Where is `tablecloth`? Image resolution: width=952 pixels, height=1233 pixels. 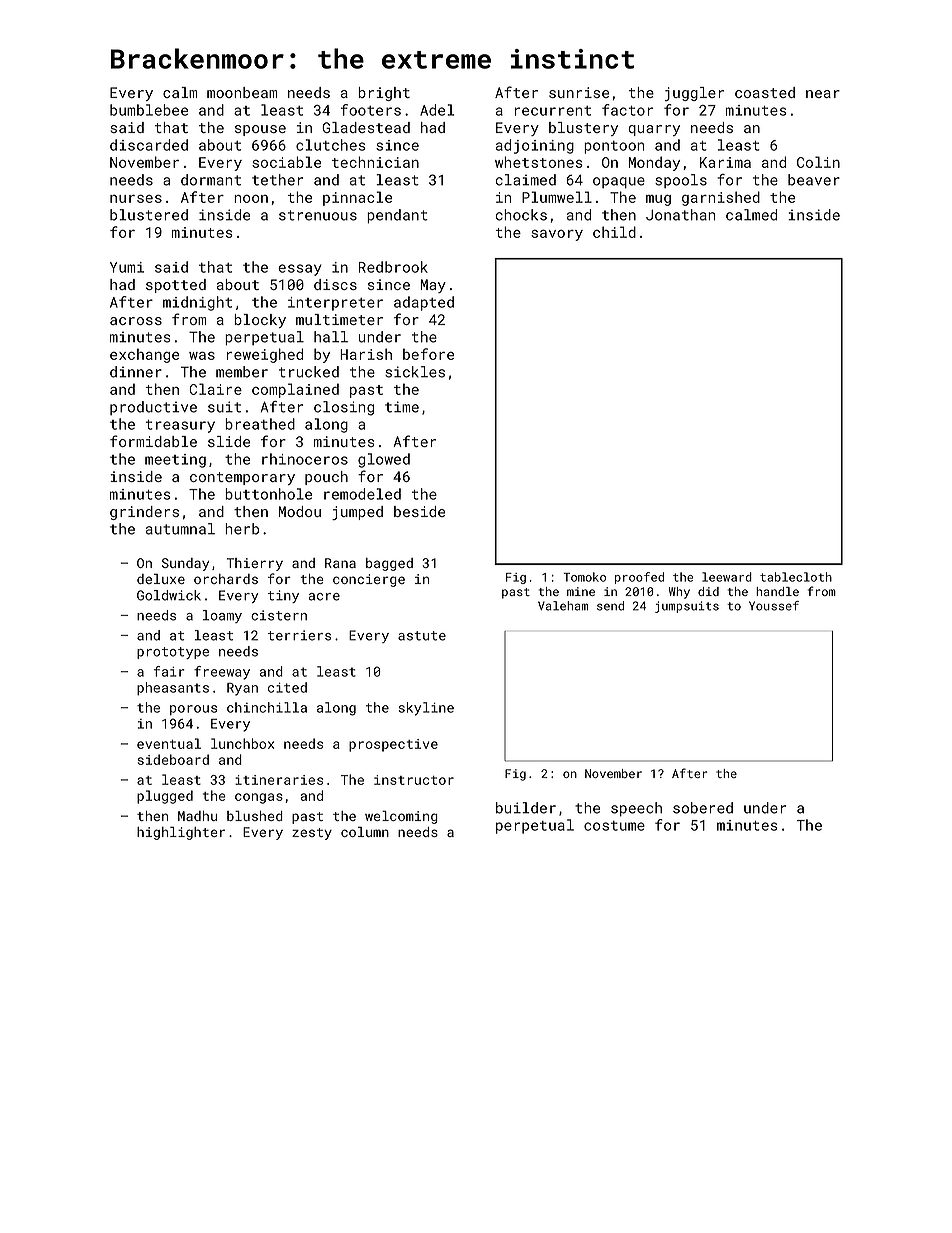
tablecloth is located at coordinates (796, 577).
